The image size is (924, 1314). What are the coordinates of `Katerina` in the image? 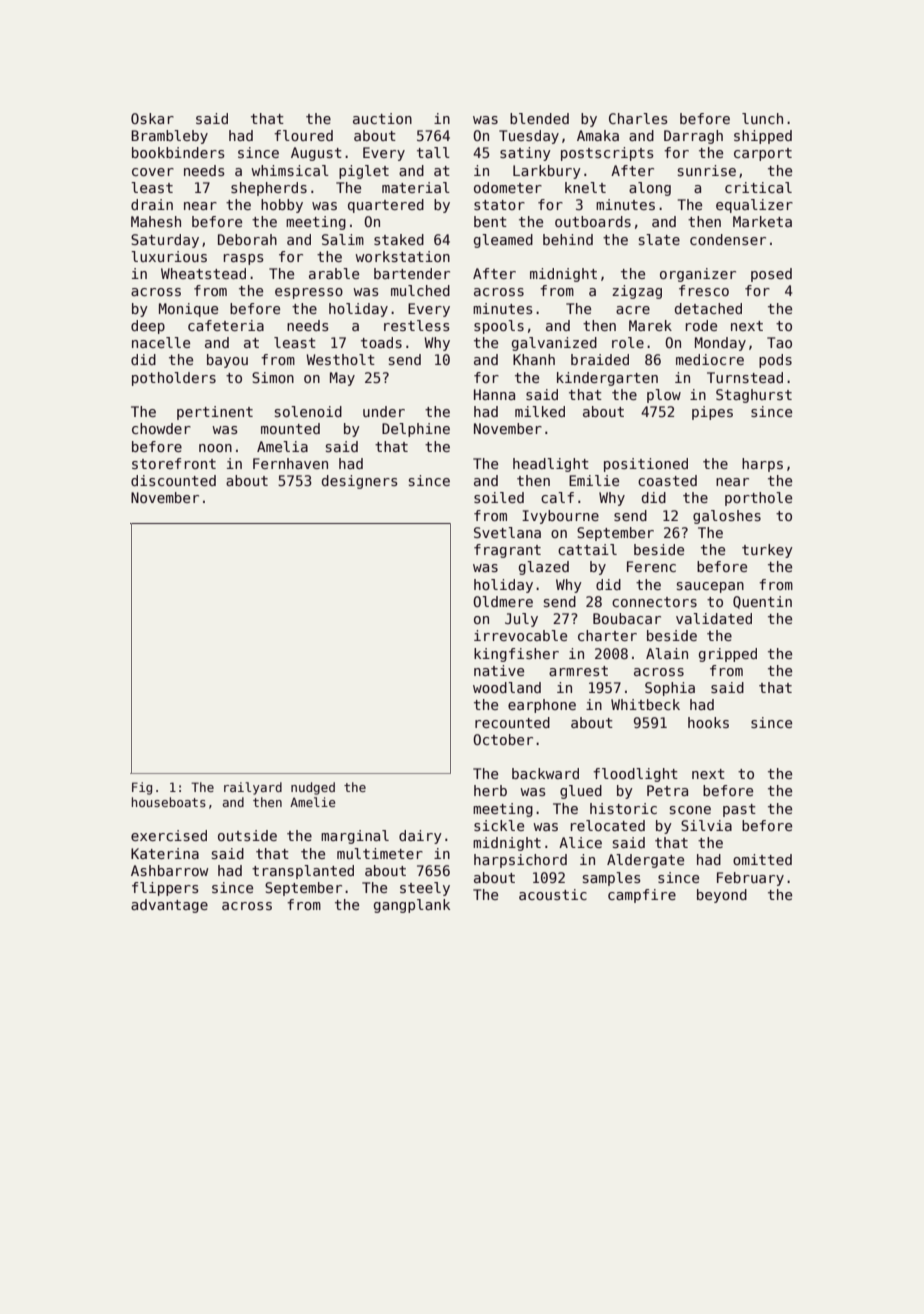 It's located at (165, 853).
